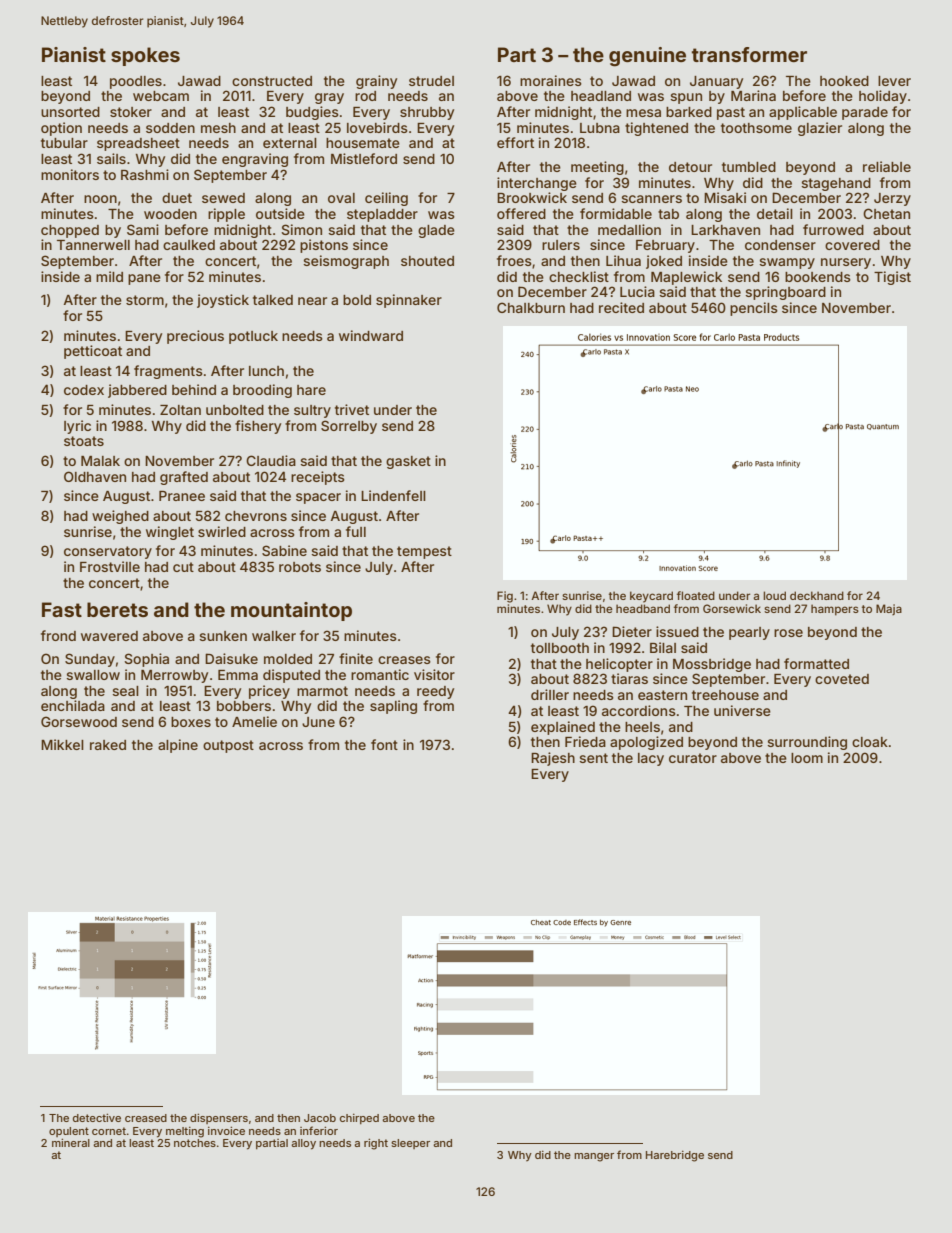  I want to click on loud, so click(774, 595).
